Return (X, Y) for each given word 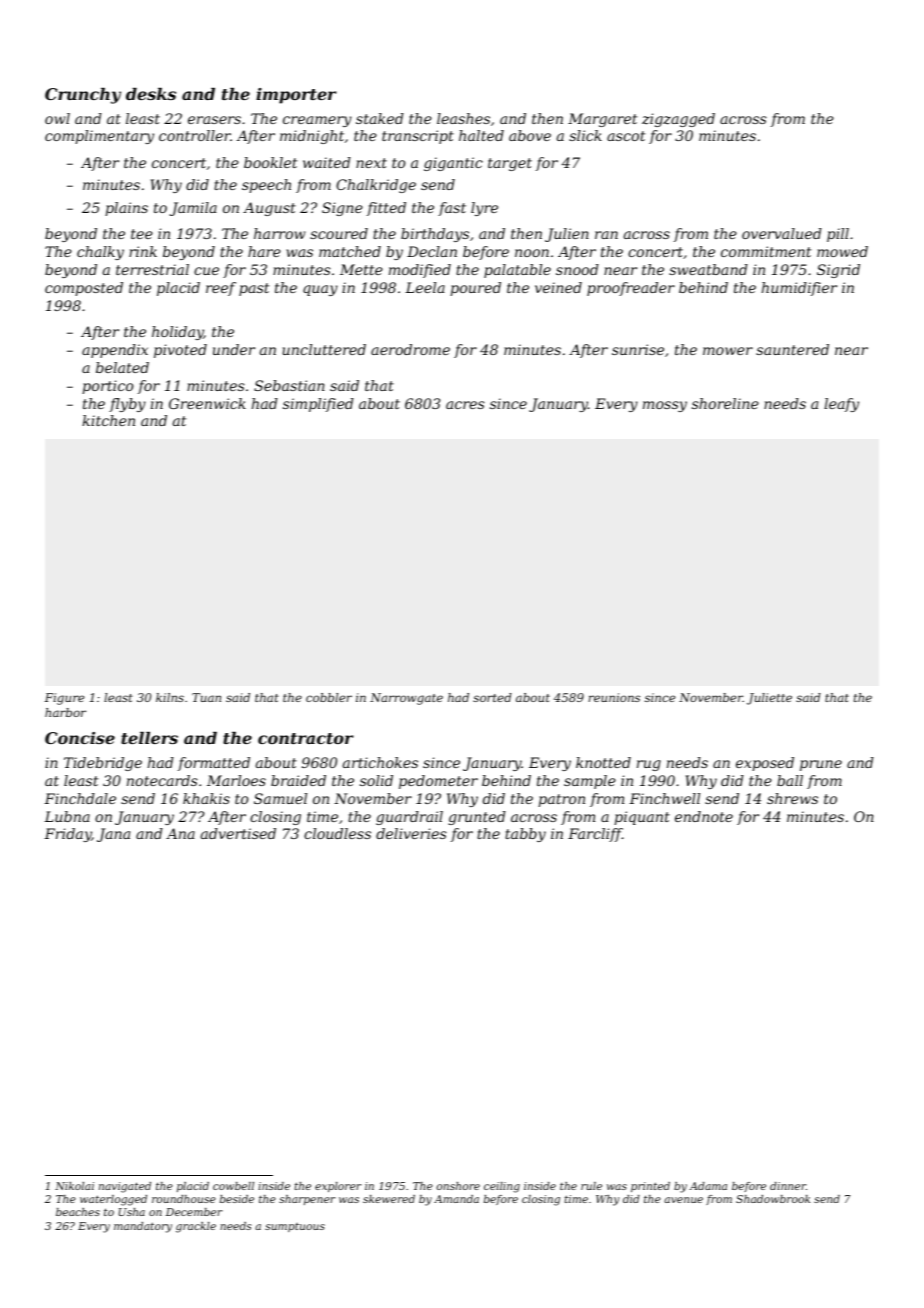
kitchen (108, 420)
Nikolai (74, 1186)
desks (151, 94)
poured (475, 289)
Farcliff (595, 835)
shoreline (725, 403)
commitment (766, 251)
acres (465, 405)
